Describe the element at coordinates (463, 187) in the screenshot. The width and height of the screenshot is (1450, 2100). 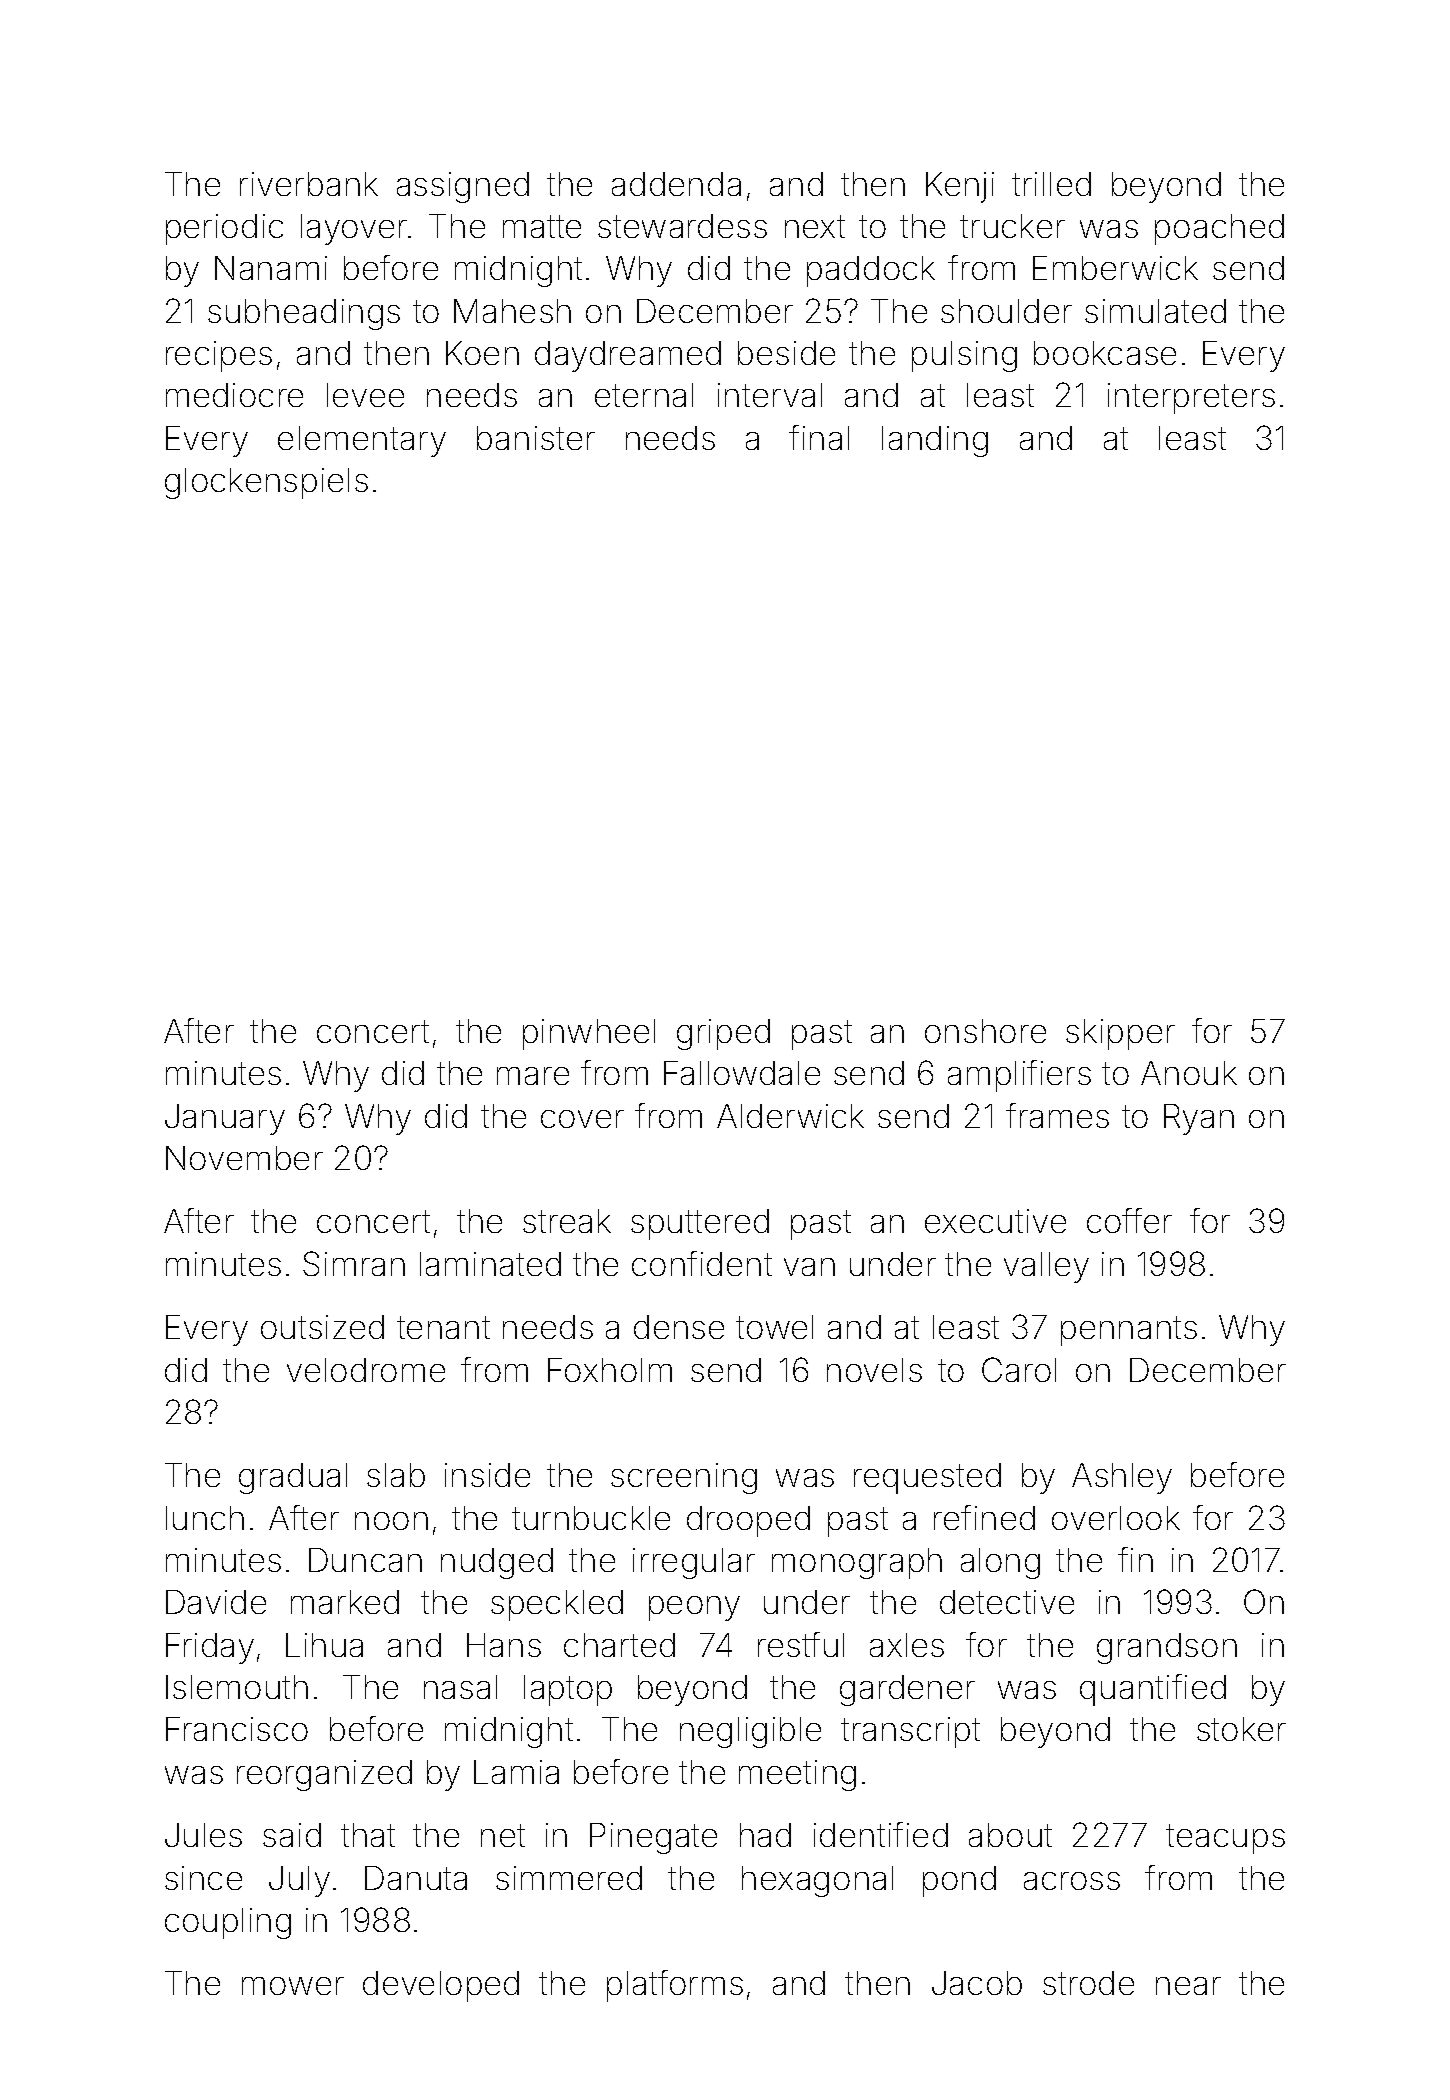
I see `assigned` at that location.
